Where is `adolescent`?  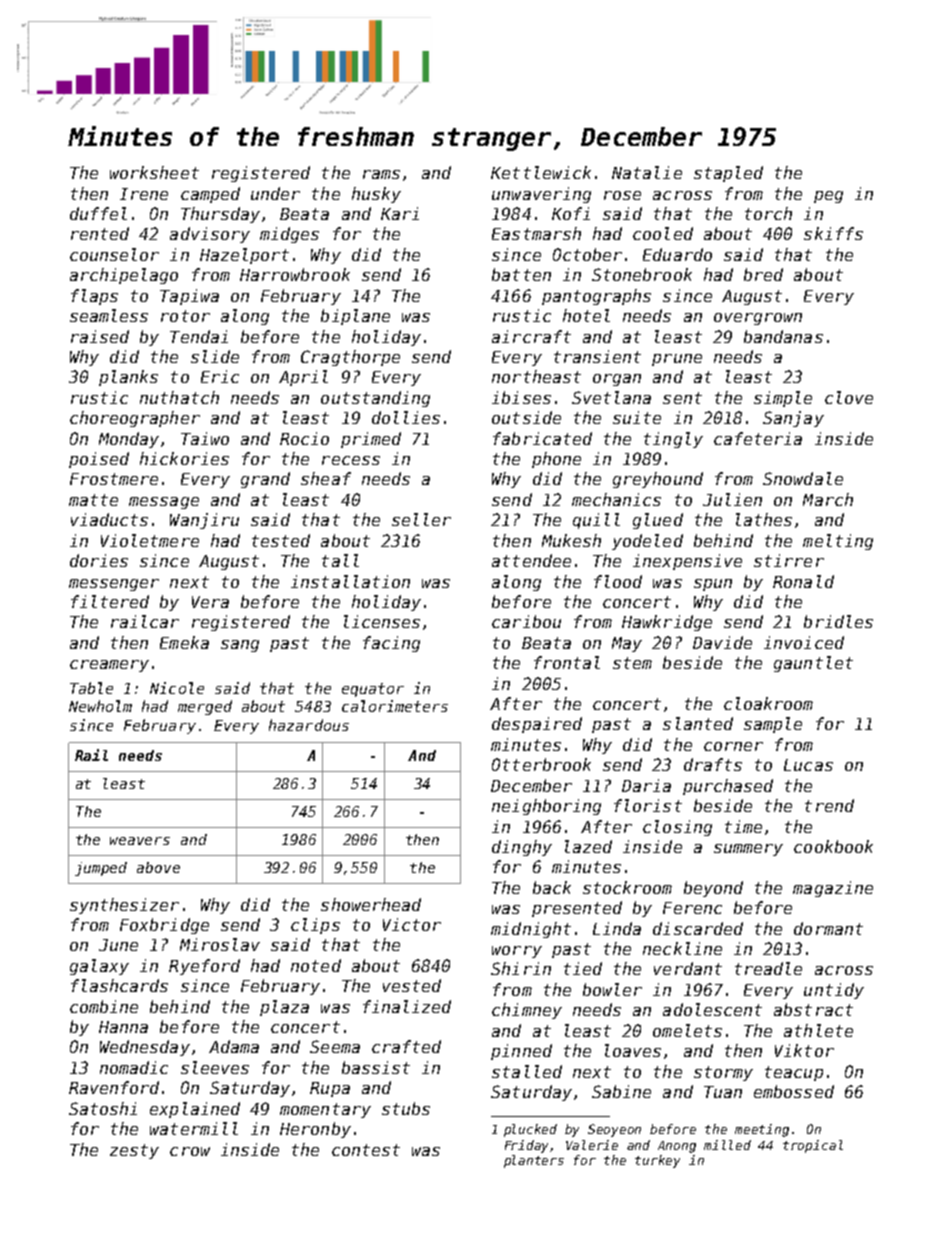
adolescent is located at coordinates (712, 1009).
